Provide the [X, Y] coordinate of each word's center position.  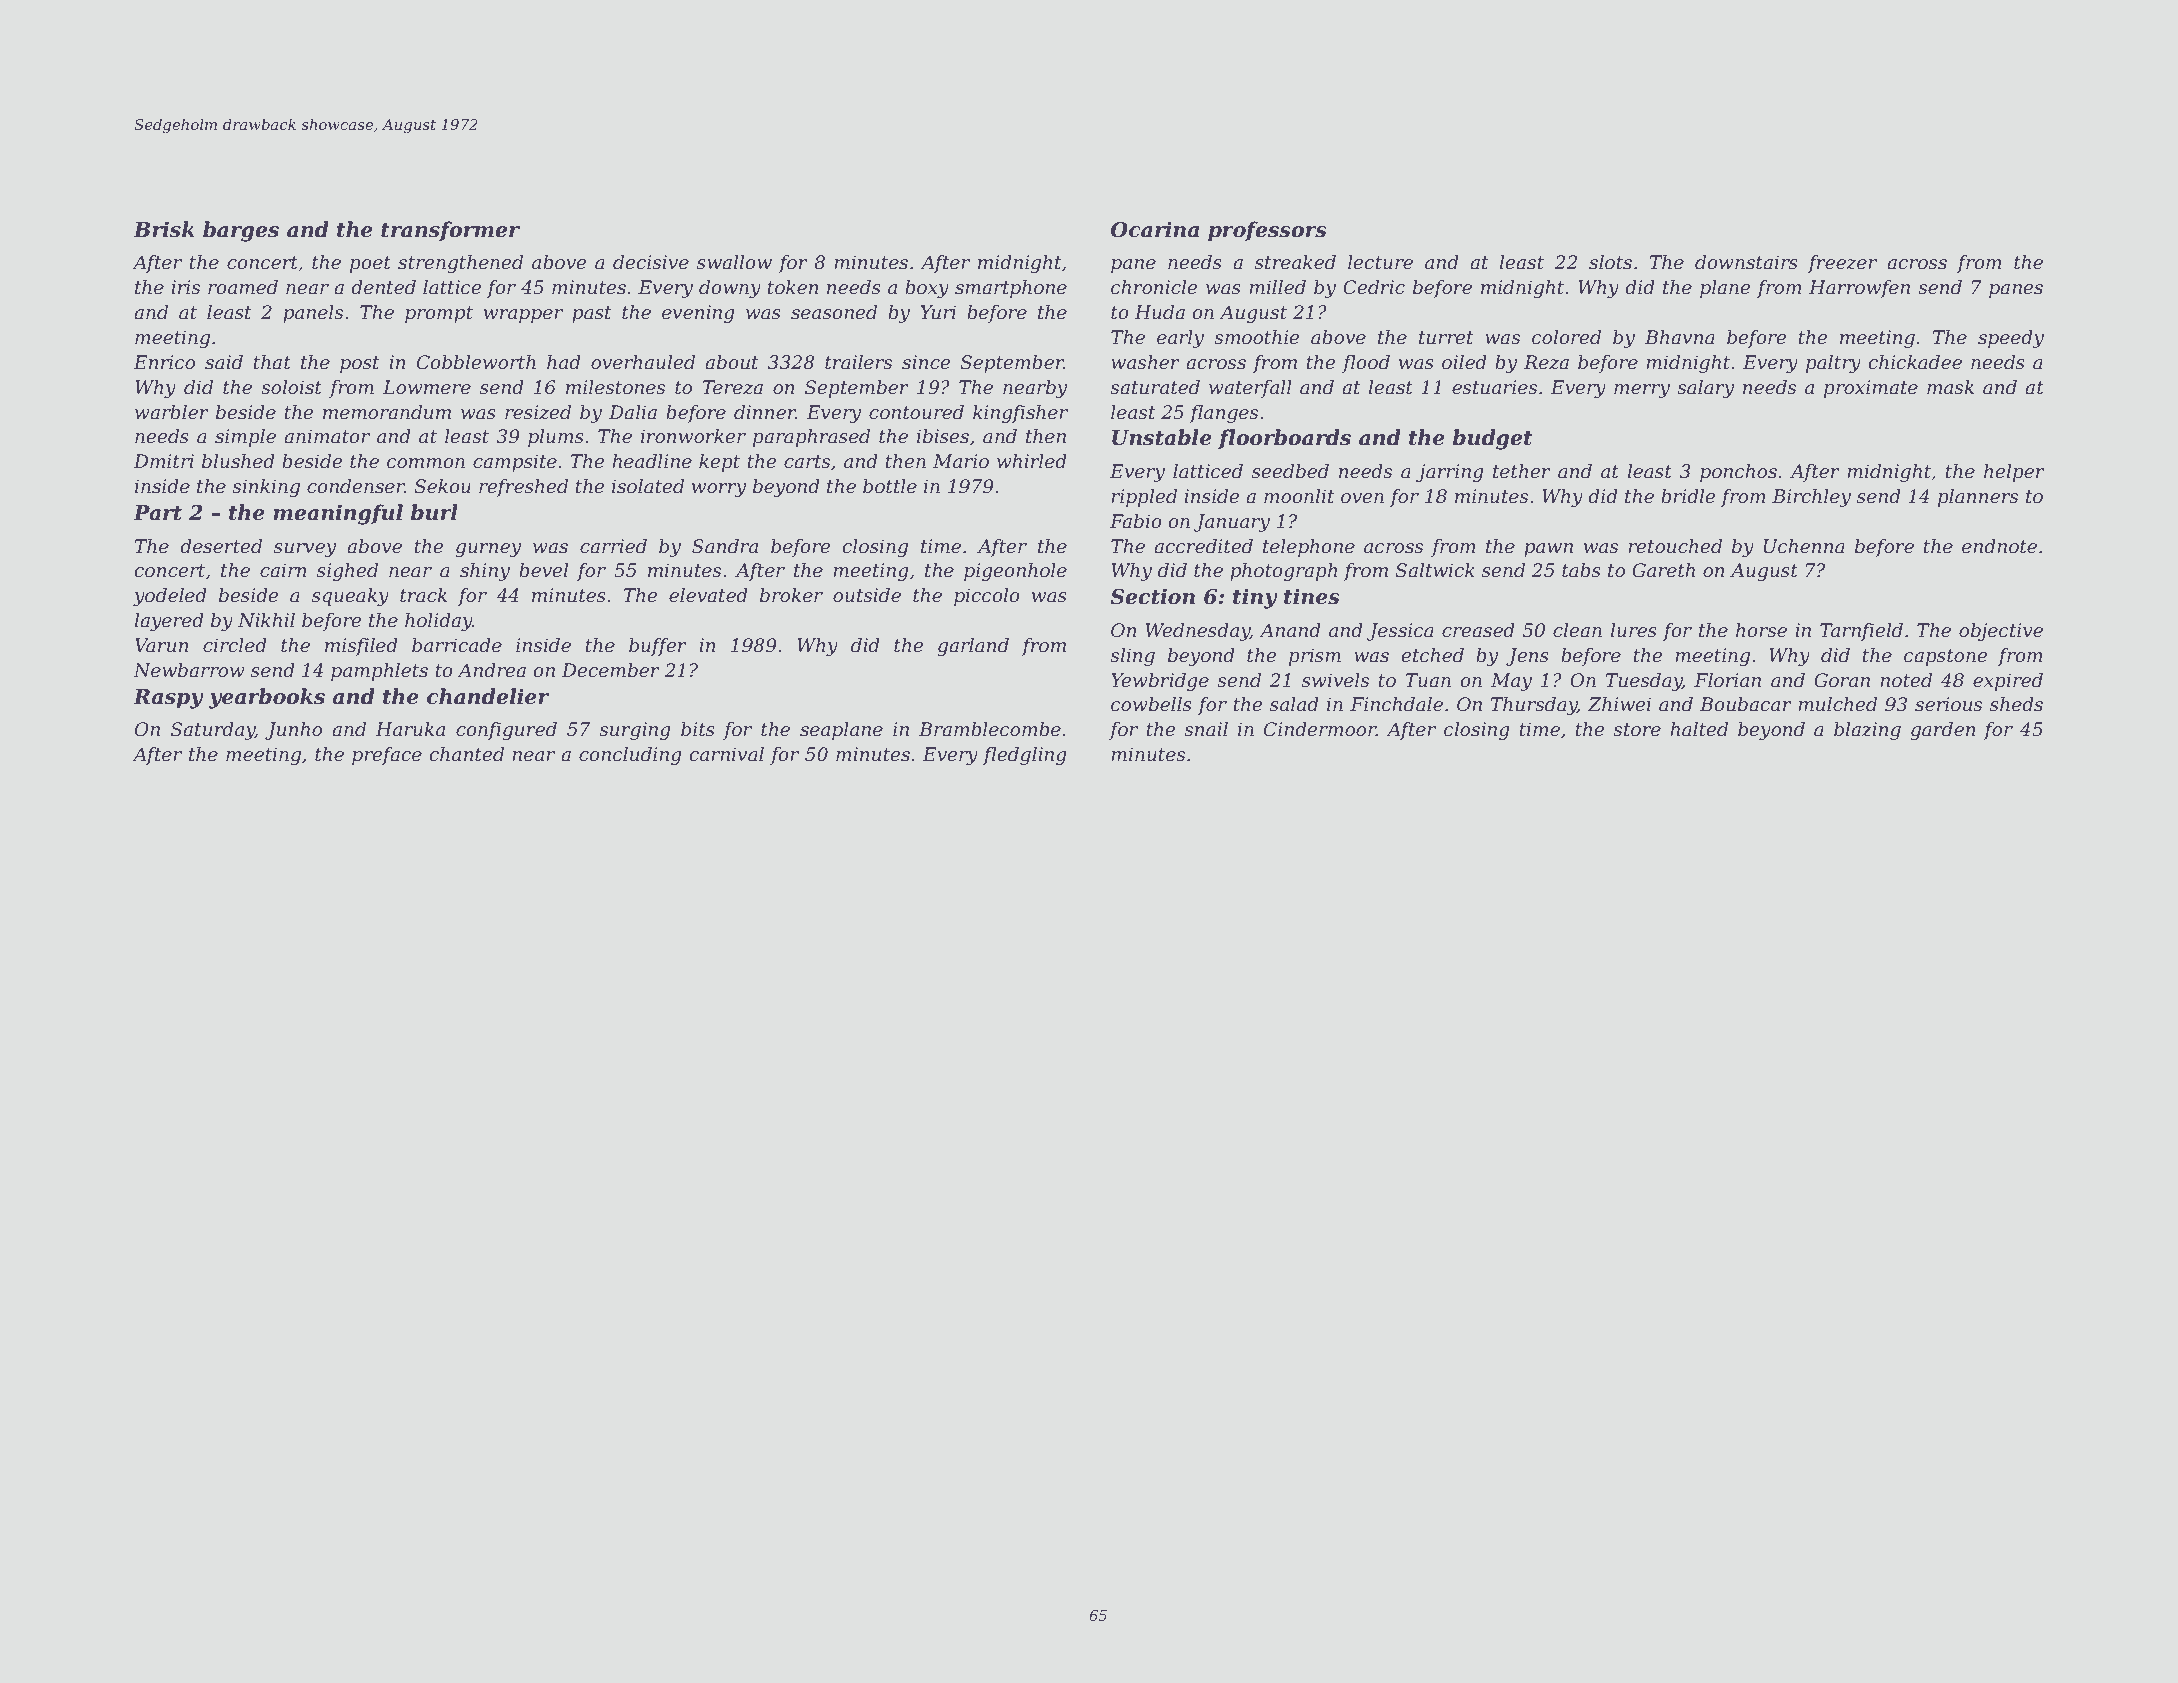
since [926, 362]
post [360, 364]
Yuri [938, 312]
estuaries [1494, 387]
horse [1761, 630]
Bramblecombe [990, 729]
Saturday [213, 731]
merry [1642, 391]
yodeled [170, 597]
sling [1132, 657]
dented [383, 287]
